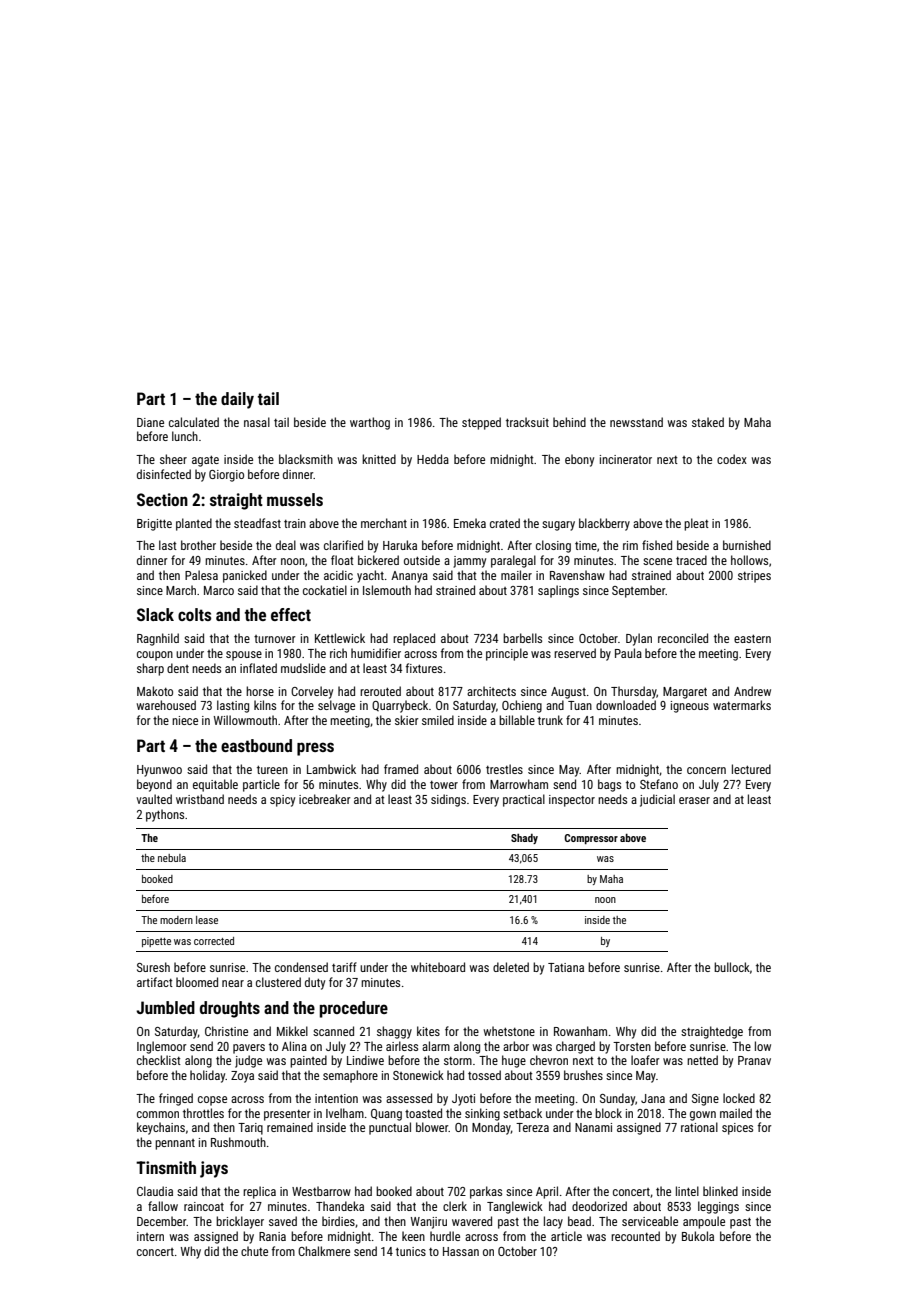 This screenshot has width=908, height=1316. What do you see at coordinates (732, 967) in the screenshot?
I see `bullock` at bounding box center [732, 967].
